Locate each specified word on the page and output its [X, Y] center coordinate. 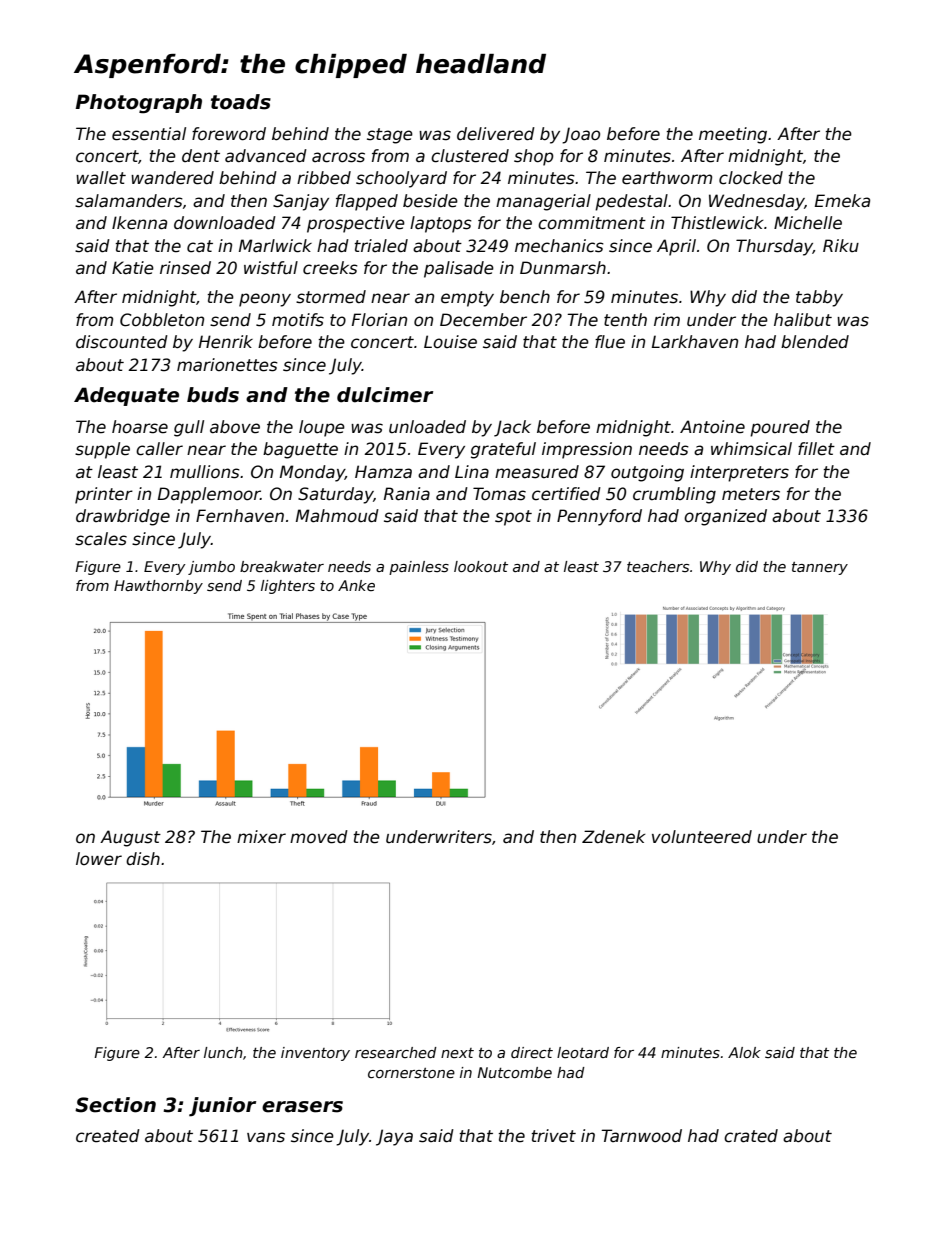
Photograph [138, 104]
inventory [315, 1054]
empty [467, 299]
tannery [820, 568]
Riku [841, 245]
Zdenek [613, 837]
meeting [733, 135]
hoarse [140, 427]
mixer [261, 837]
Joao [581, 135]
